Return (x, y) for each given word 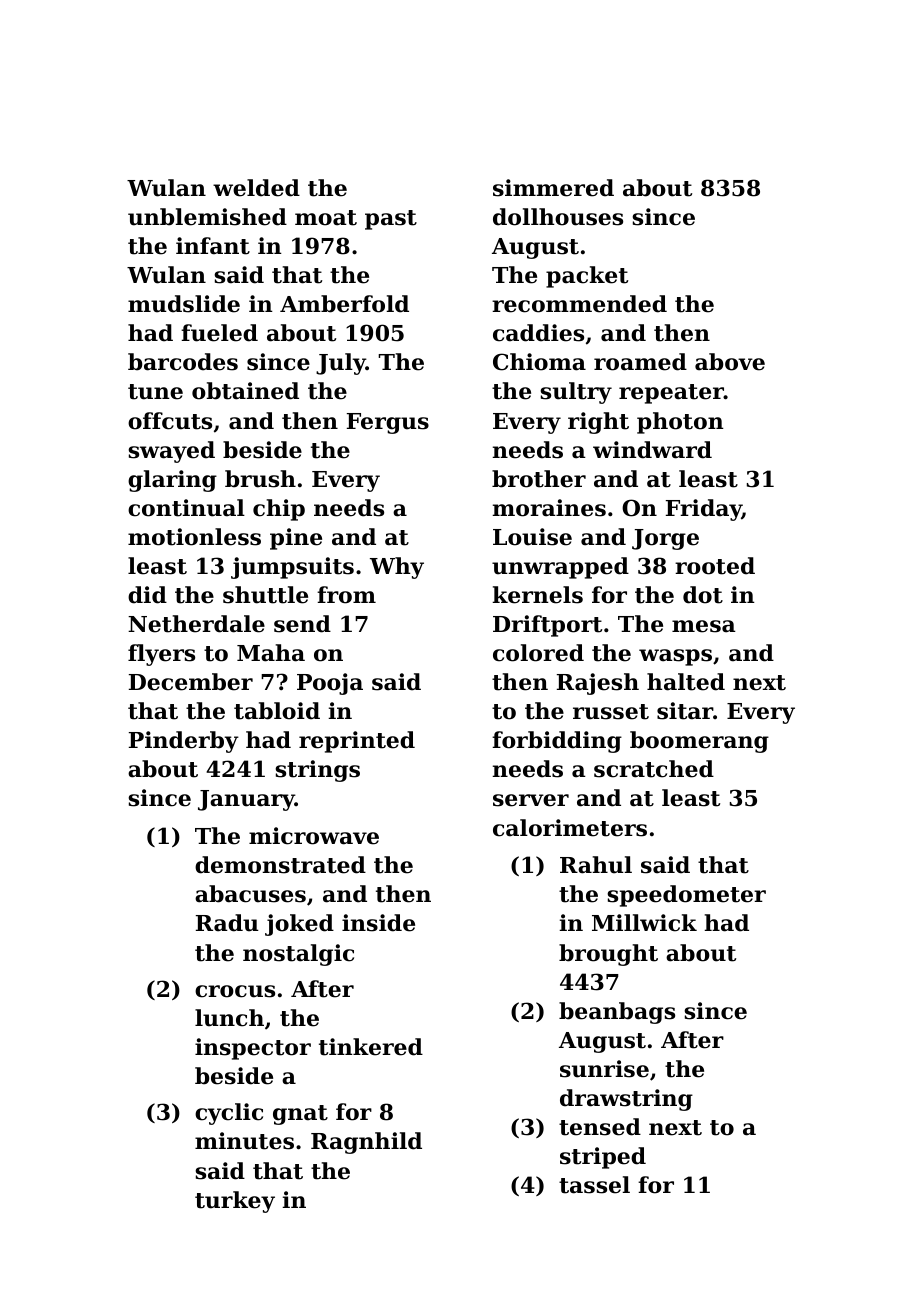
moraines (549, 508)
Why (397, 568)
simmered (553, 188)
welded (256, 188)
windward (652, 450)
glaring (172, 481)
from (346, 595)
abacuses (250, 894)
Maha (271, 653)
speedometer (686, 896)
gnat (300, 1115)
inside (378, 923)
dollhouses (558, 217)
